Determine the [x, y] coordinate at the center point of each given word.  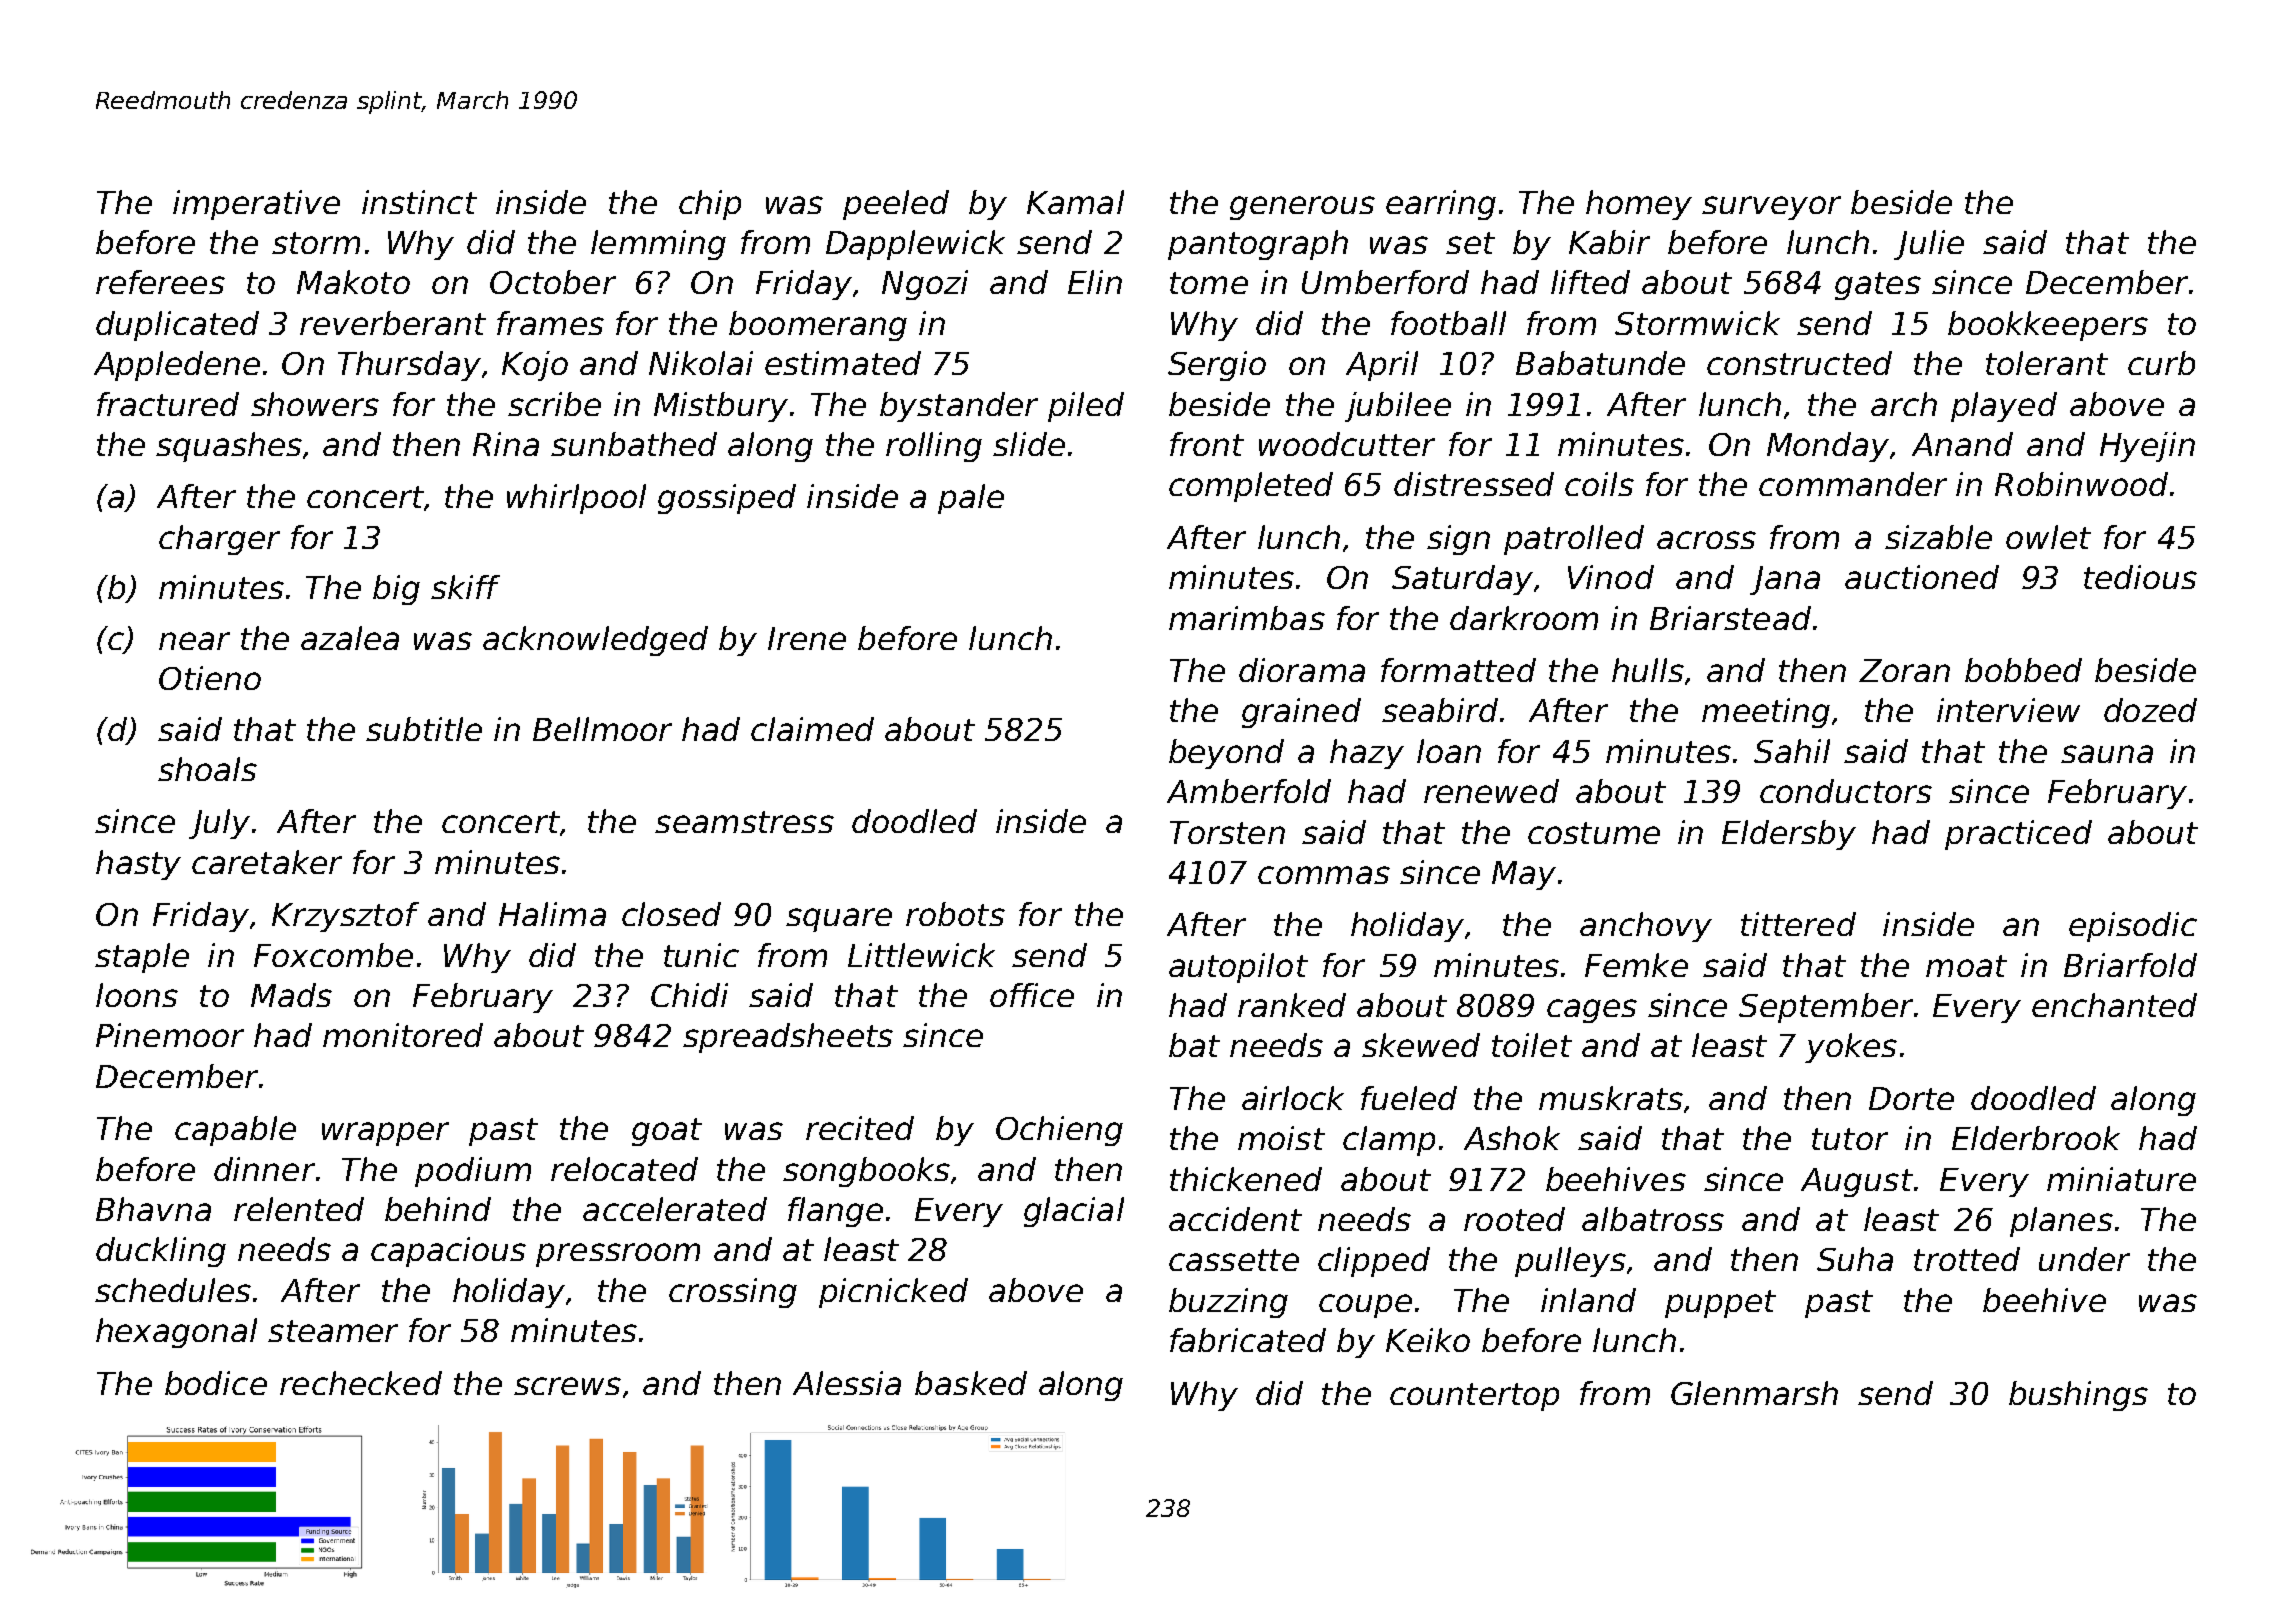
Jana [1785, 580]
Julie [1929, 245]
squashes [229, 447]
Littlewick [921, 955]
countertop [1474, 1397]
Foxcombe [333, 955]
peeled [896, 205]
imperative [256, 205]
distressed [1474, 484]
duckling [161, 1252]
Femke [1636, 965]
